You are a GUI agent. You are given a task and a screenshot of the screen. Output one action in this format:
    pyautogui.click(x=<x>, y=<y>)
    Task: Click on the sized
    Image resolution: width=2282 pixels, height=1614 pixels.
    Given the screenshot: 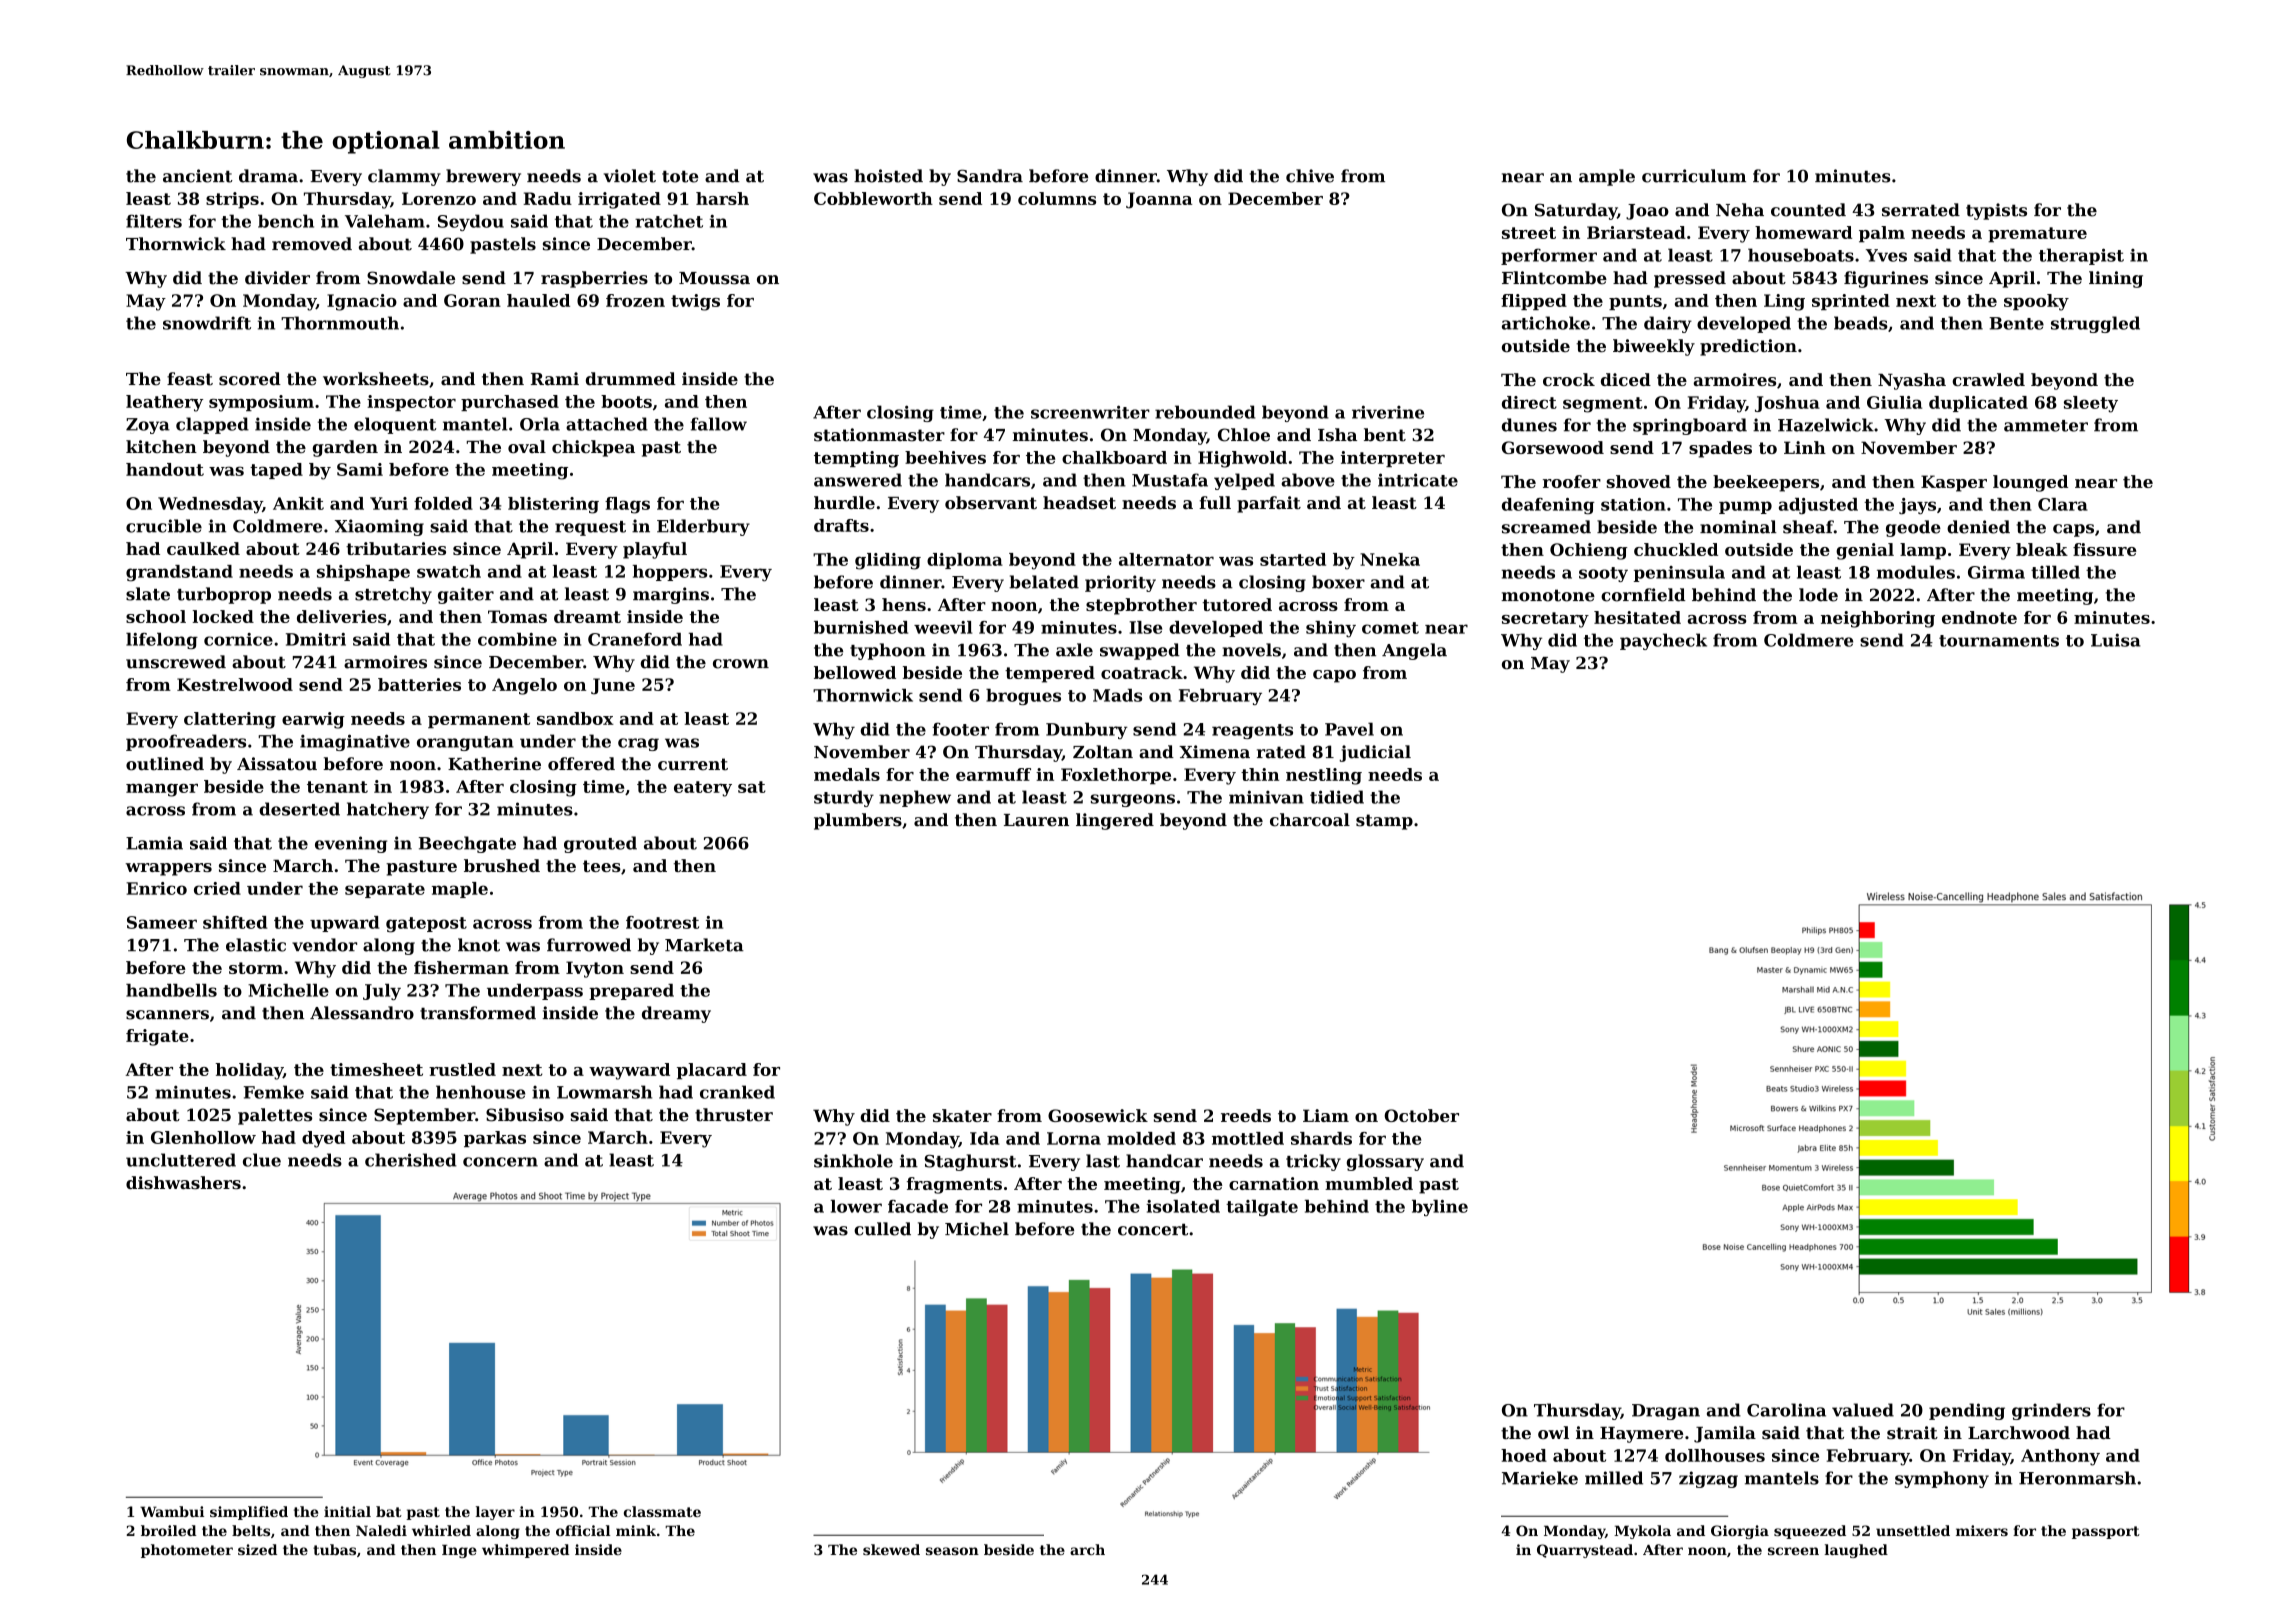 What is the action you would take?
    pyautogui.click(x=257, y=1549)
